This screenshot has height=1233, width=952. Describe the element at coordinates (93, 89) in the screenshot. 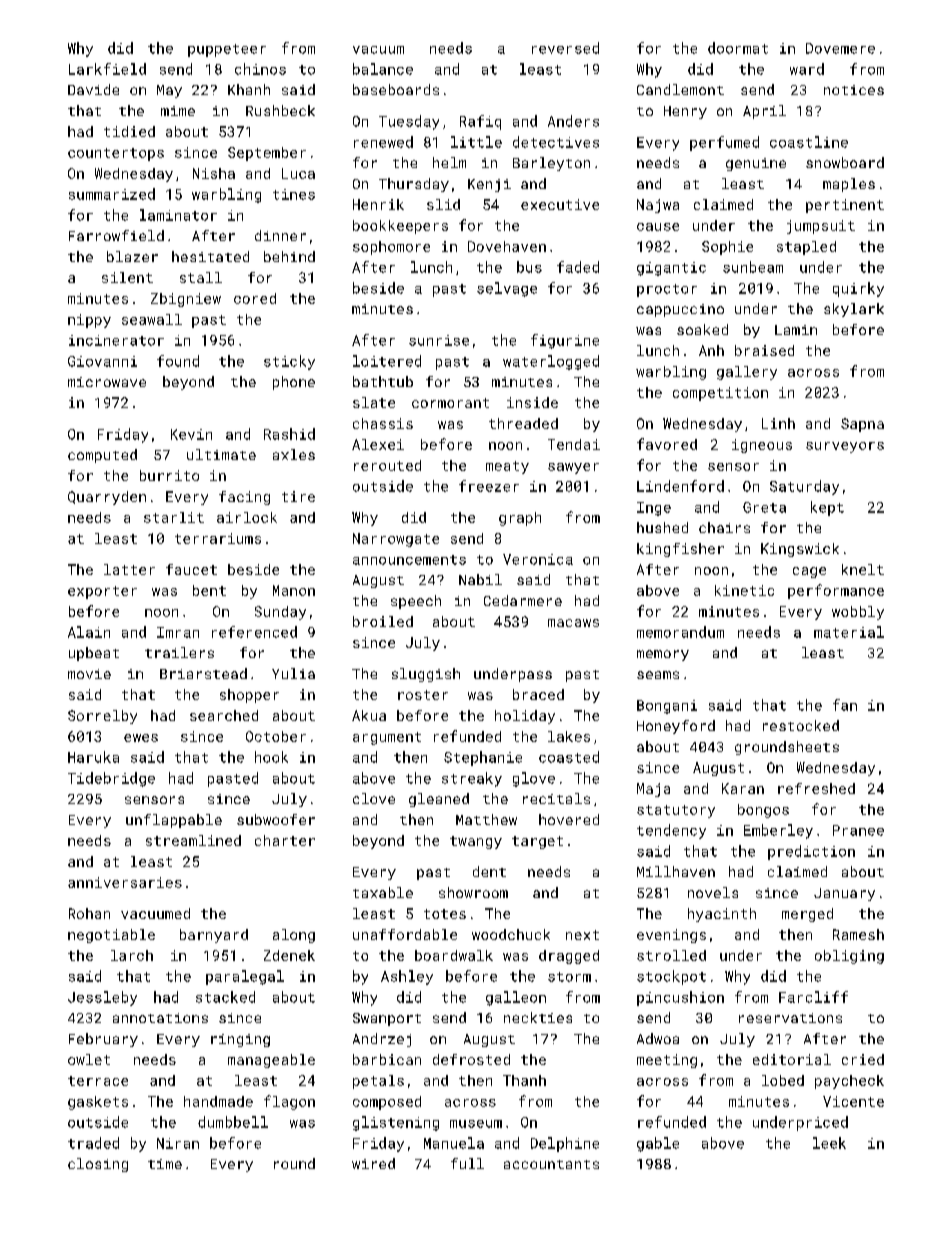

I see `Davide` at that location.
